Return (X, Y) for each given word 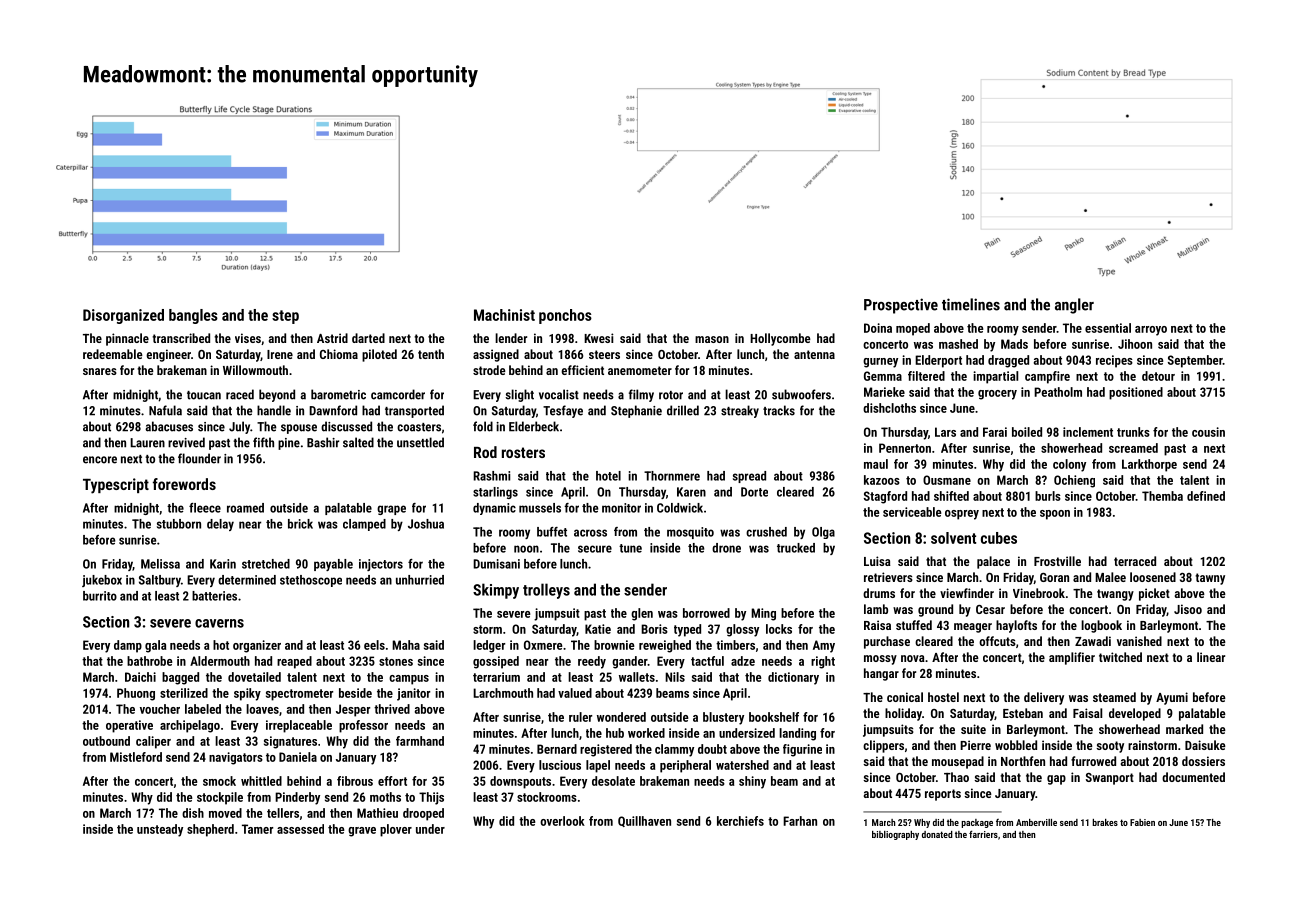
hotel (608, 476)
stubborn (179, 524)
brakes (1105, 822)
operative (129, 726)
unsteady (160, 830)
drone (726, 548)
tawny (1210, 579)
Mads (1014, 344)
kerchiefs (740, 821)
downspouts (520, 782)
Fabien (1142, 822)
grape (391, 510)
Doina (878, 328)
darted (368, 338)
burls (1048, 496)
